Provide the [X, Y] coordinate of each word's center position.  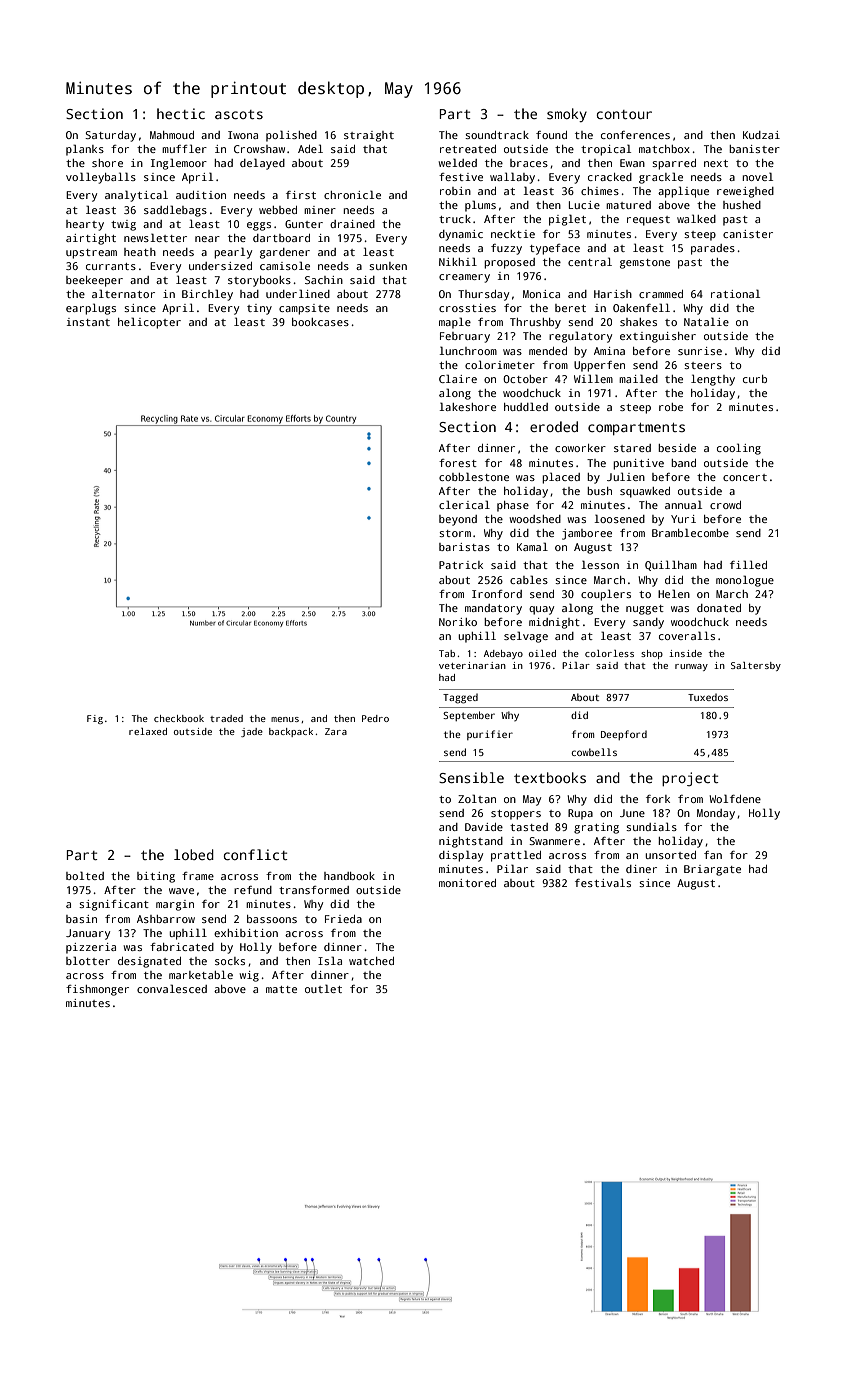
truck [455, 219]
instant [88, 322]
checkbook [179, 718]
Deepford [624, 735]
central [590, 261]
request [648, 221]
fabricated [182, 947]
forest [458, 463]
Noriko [458, 622]
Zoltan [477, 798]
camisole [285, 265]
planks [85, 150]
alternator [123, 293]
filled [748, 564]
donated [719, 608]
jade [252, 732]
